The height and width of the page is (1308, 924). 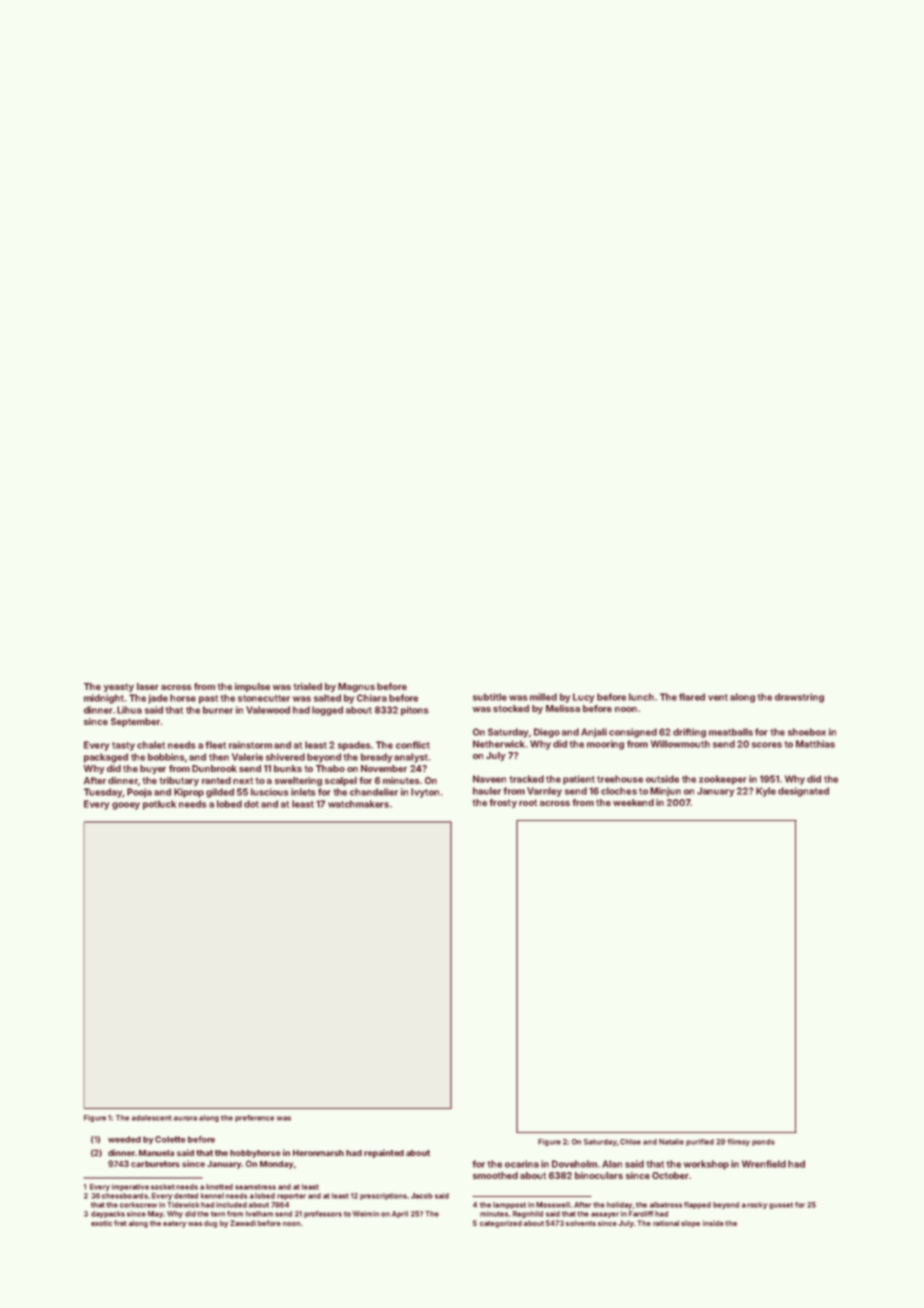 I want to click on preference, so click(x=254, y=1118).
